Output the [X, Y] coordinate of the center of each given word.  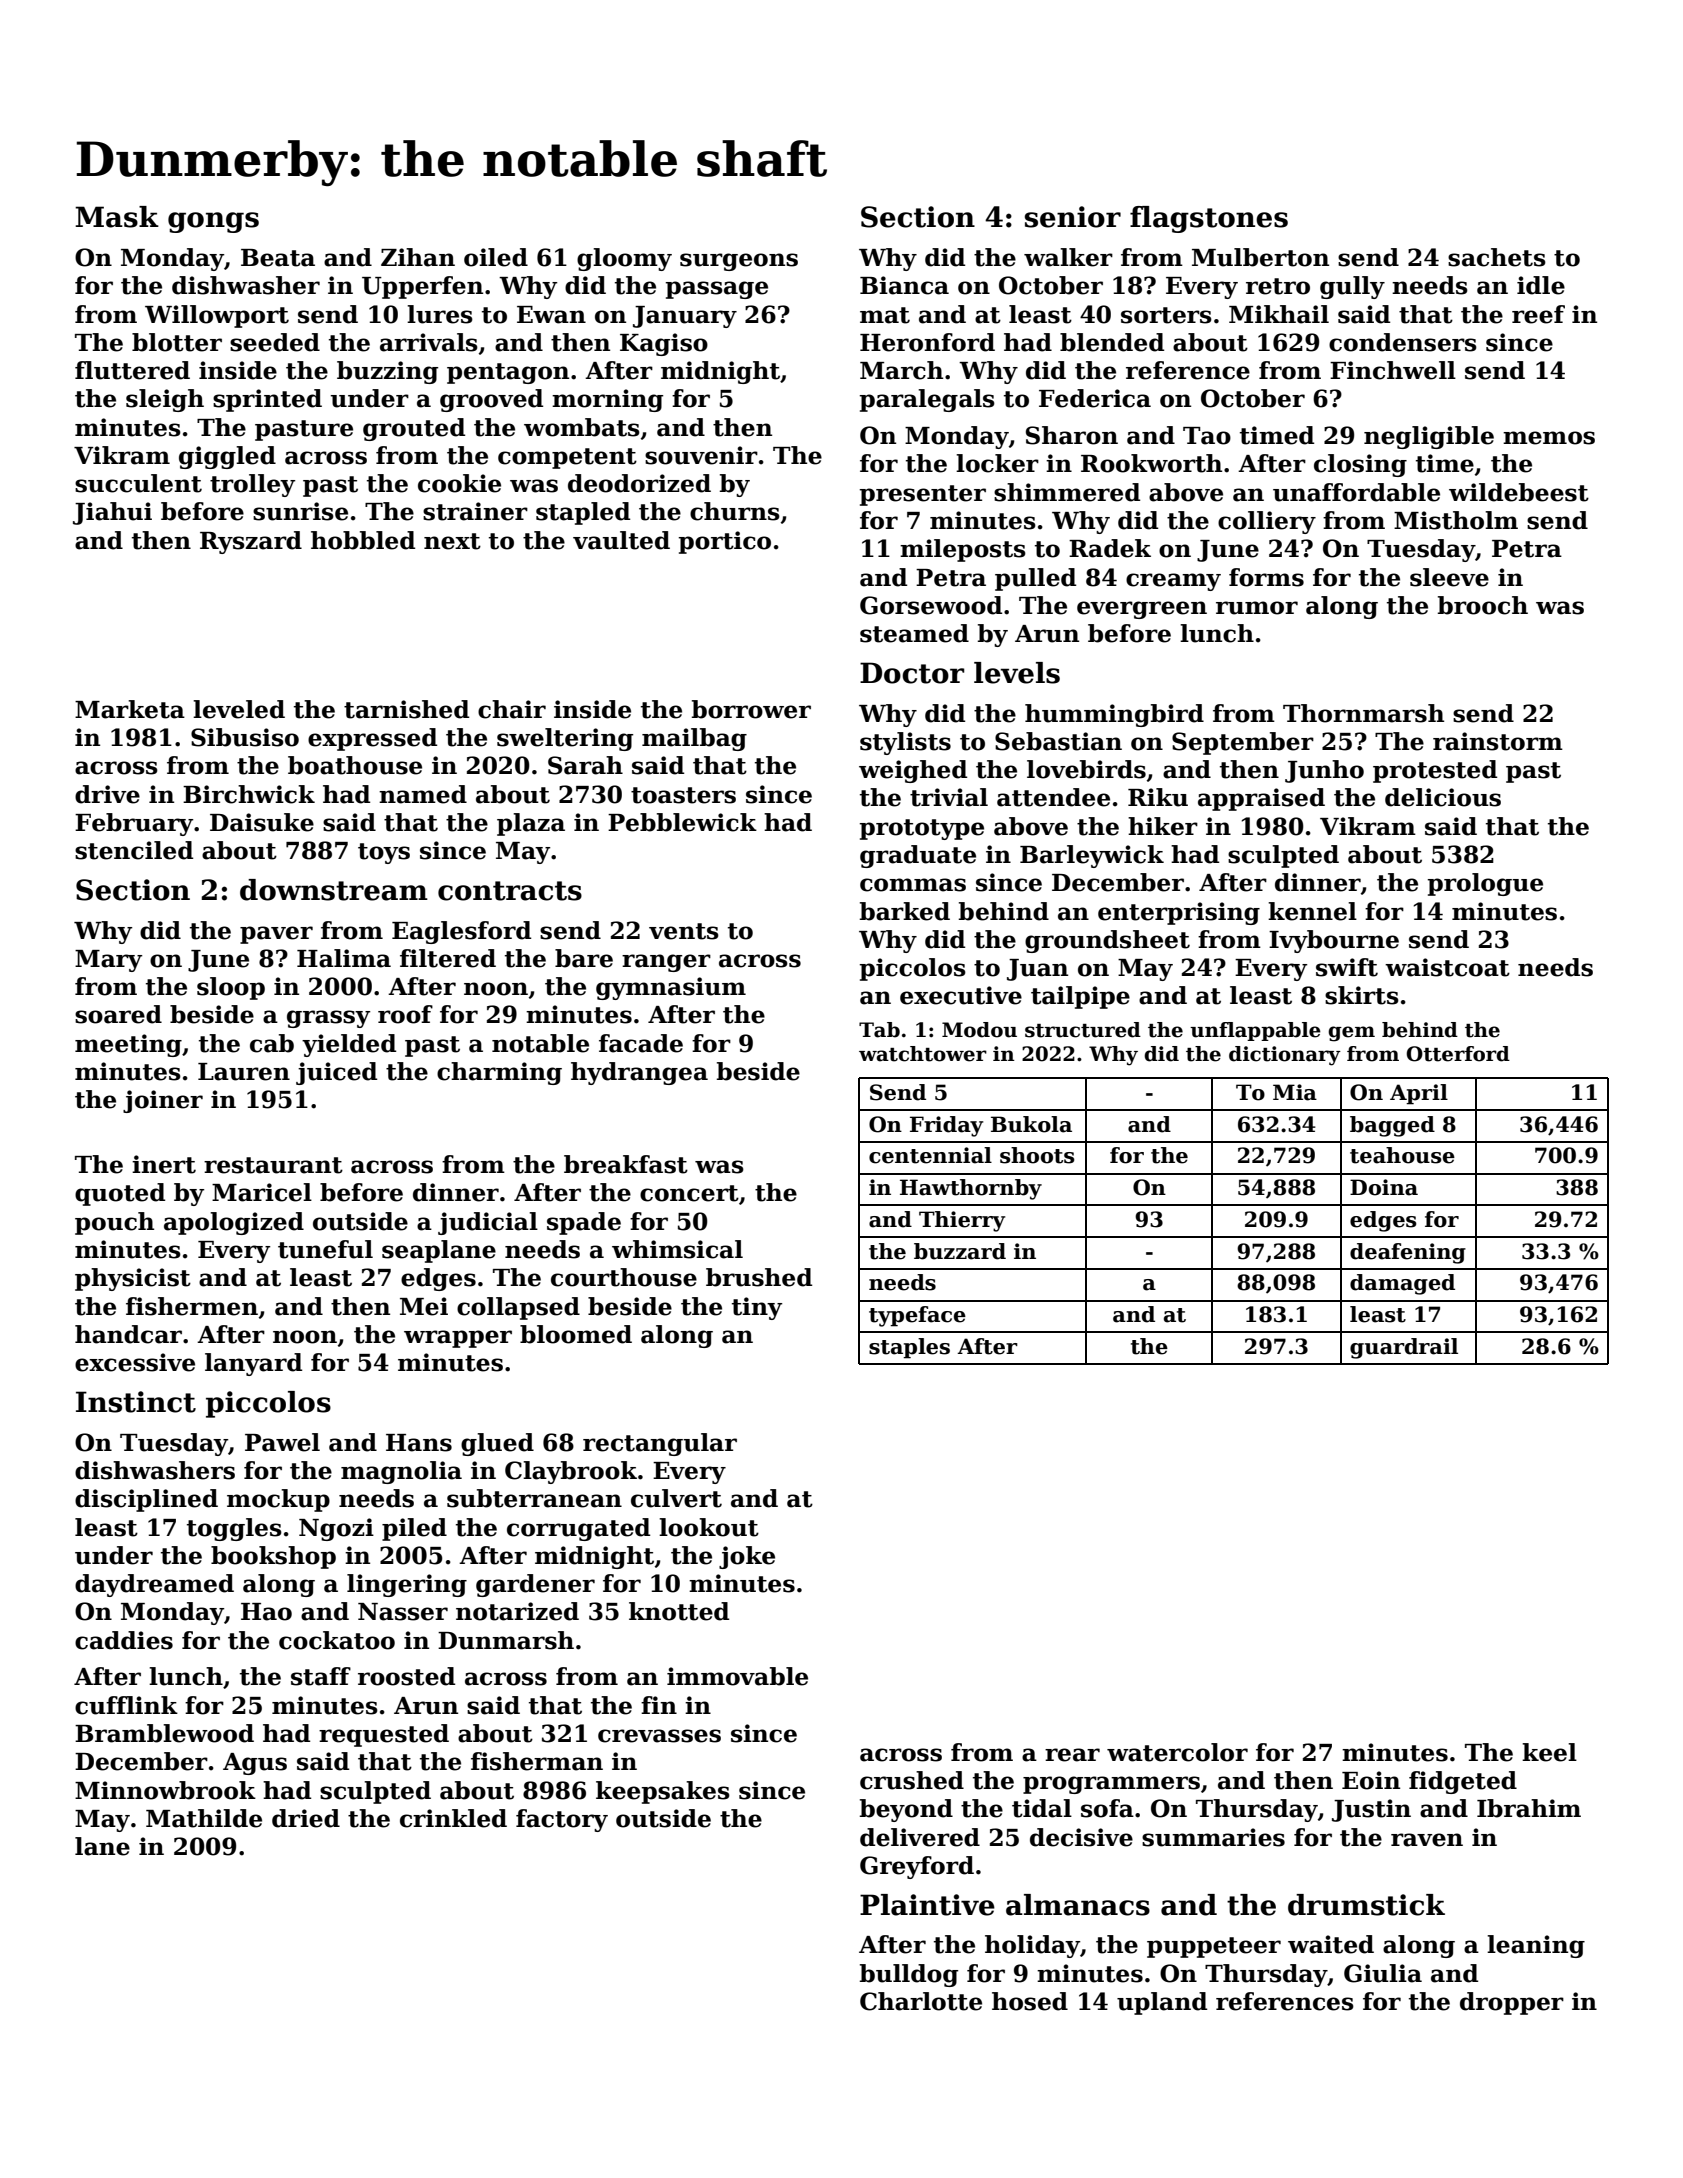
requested [384, 1735]
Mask [117, 217]
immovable [737, 1676]
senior [1073, 217]
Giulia [1383, 1973]
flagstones [1209, 219]
